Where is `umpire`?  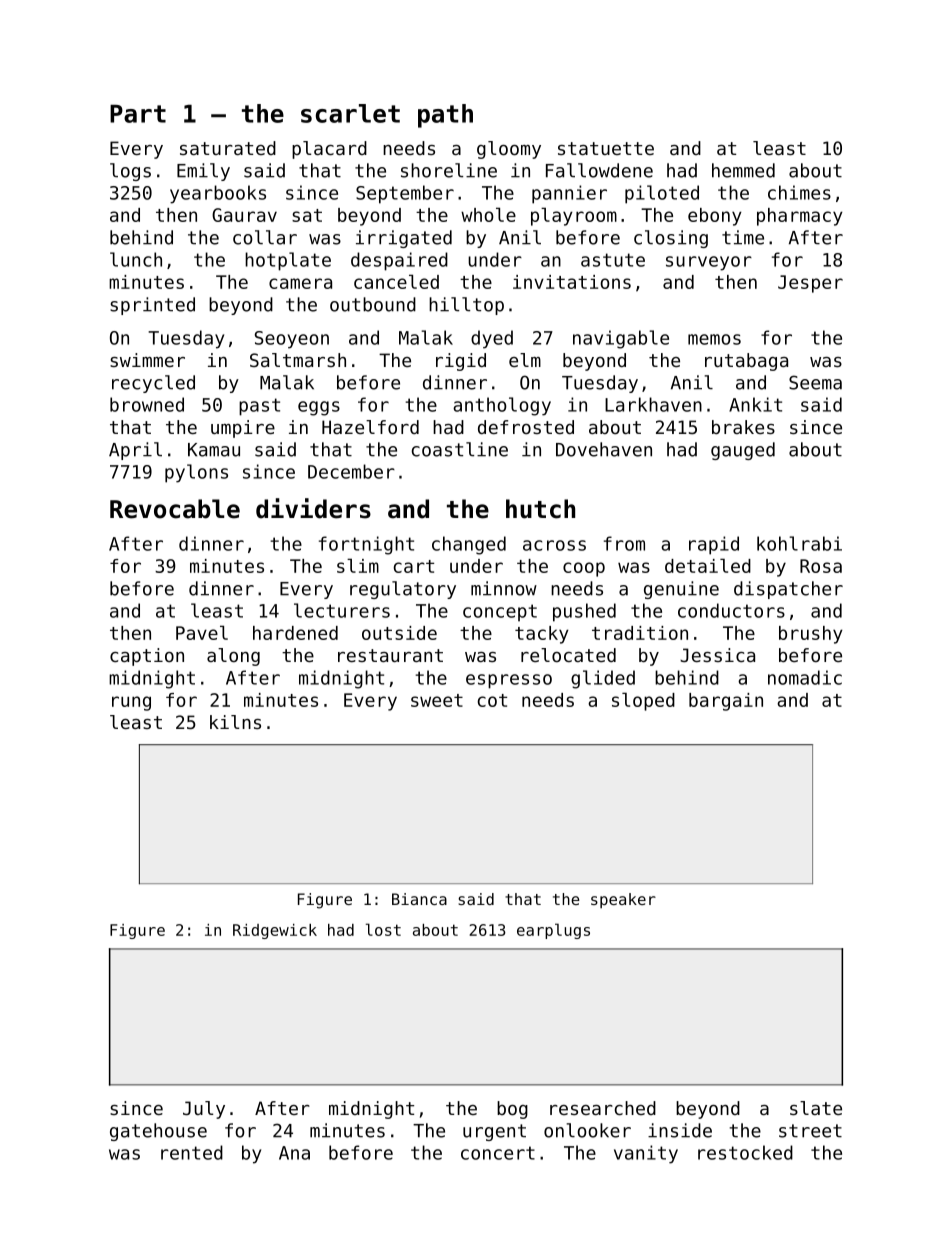 umpire is located at coordinates (243, 429).
